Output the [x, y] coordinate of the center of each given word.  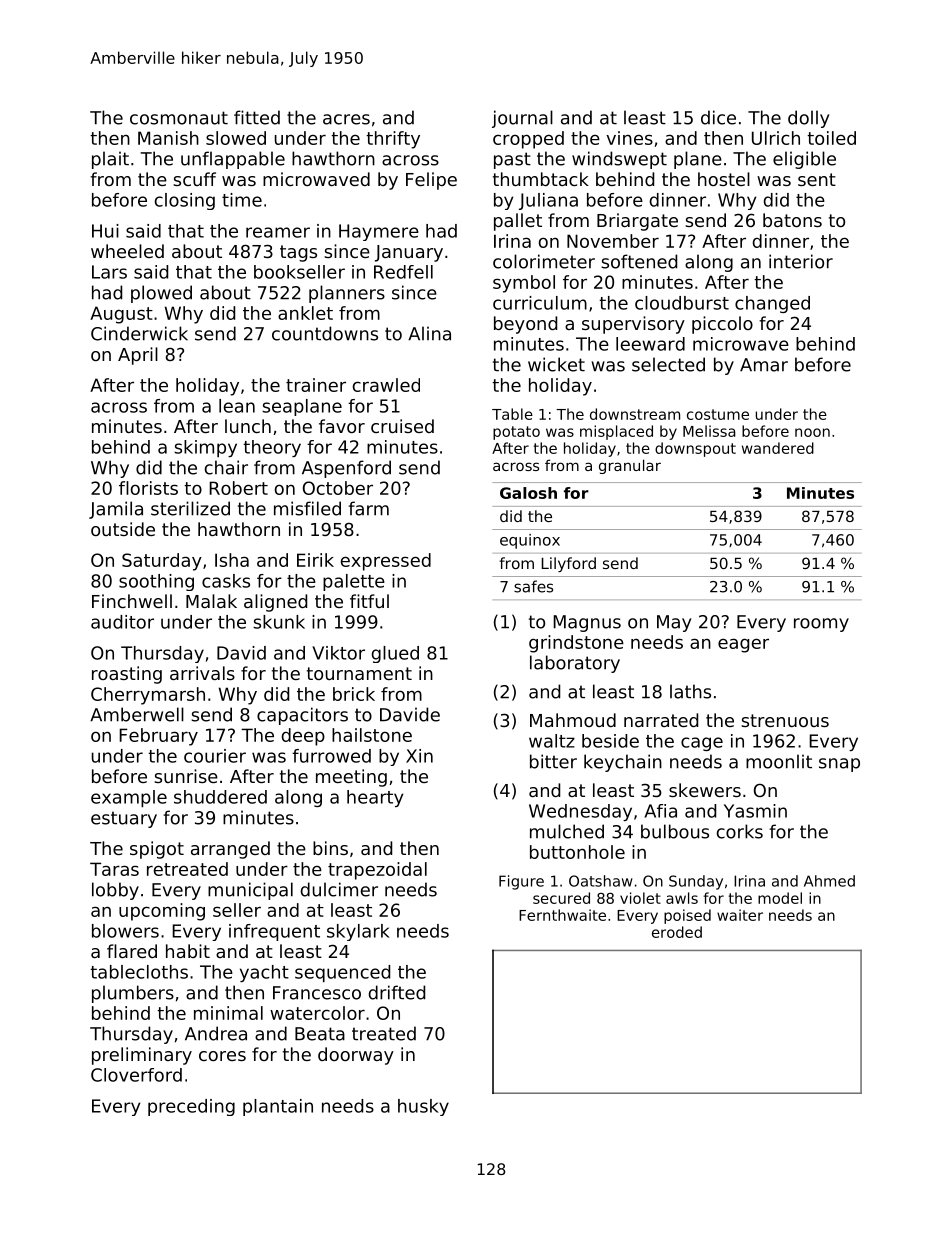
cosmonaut [179, 118]
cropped [528, 140]
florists [148, 488]
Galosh [528, 493]
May [674, 623]
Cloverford [136, 1075]
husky [423, 1107]
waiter [740, 915]
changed [772, 304]
